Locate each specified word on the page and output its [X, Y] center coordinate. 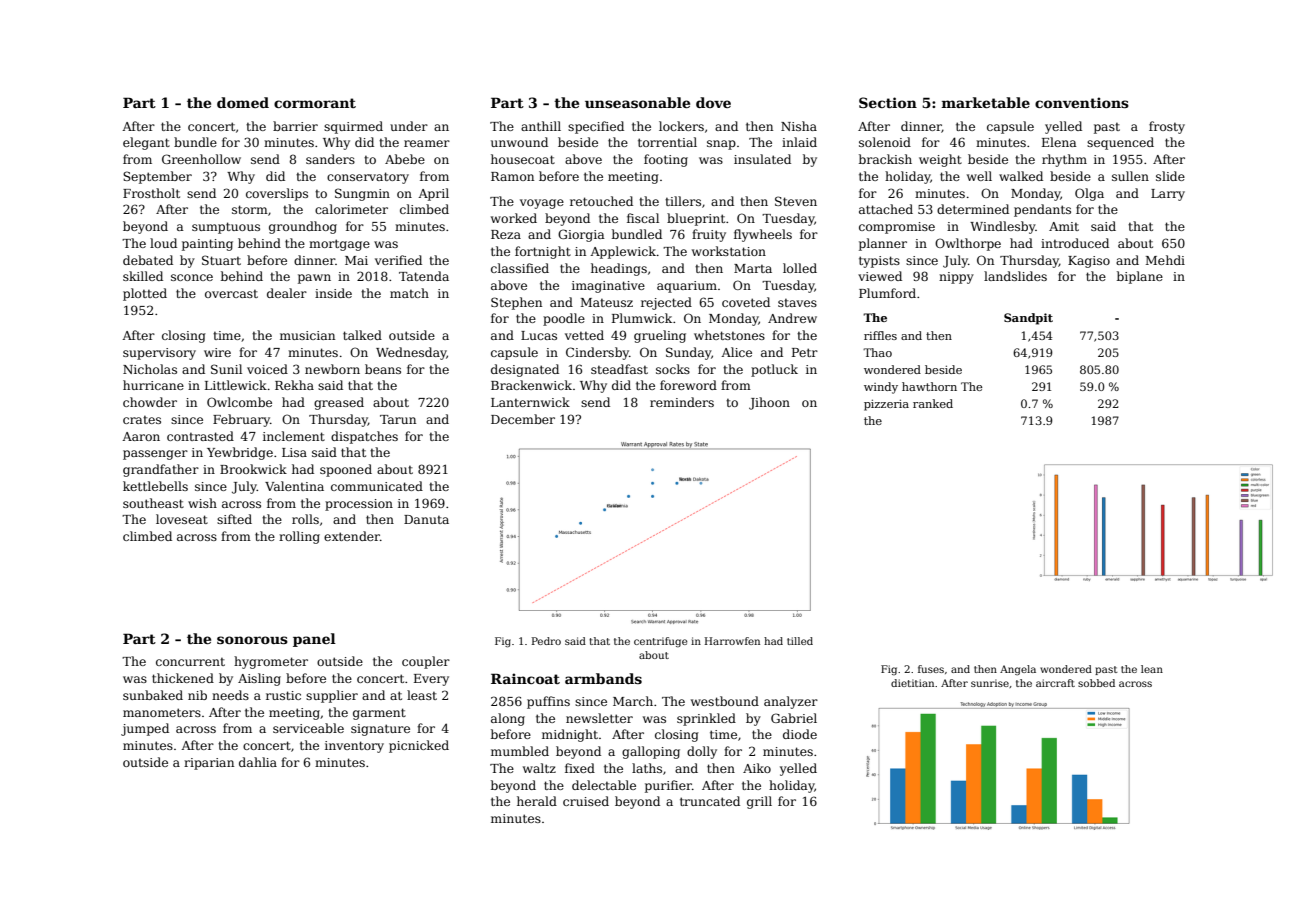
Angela [1018, 670]
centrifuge [660, 642]
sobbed [1096, 683]
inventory [354, 747]
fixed [580, 768]
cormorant [315, 103]
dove [713, 102]
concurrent [190, 662]
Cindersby [597, 353]
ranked [933, 403]
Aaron [141, 436]
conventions [1082, 102]
